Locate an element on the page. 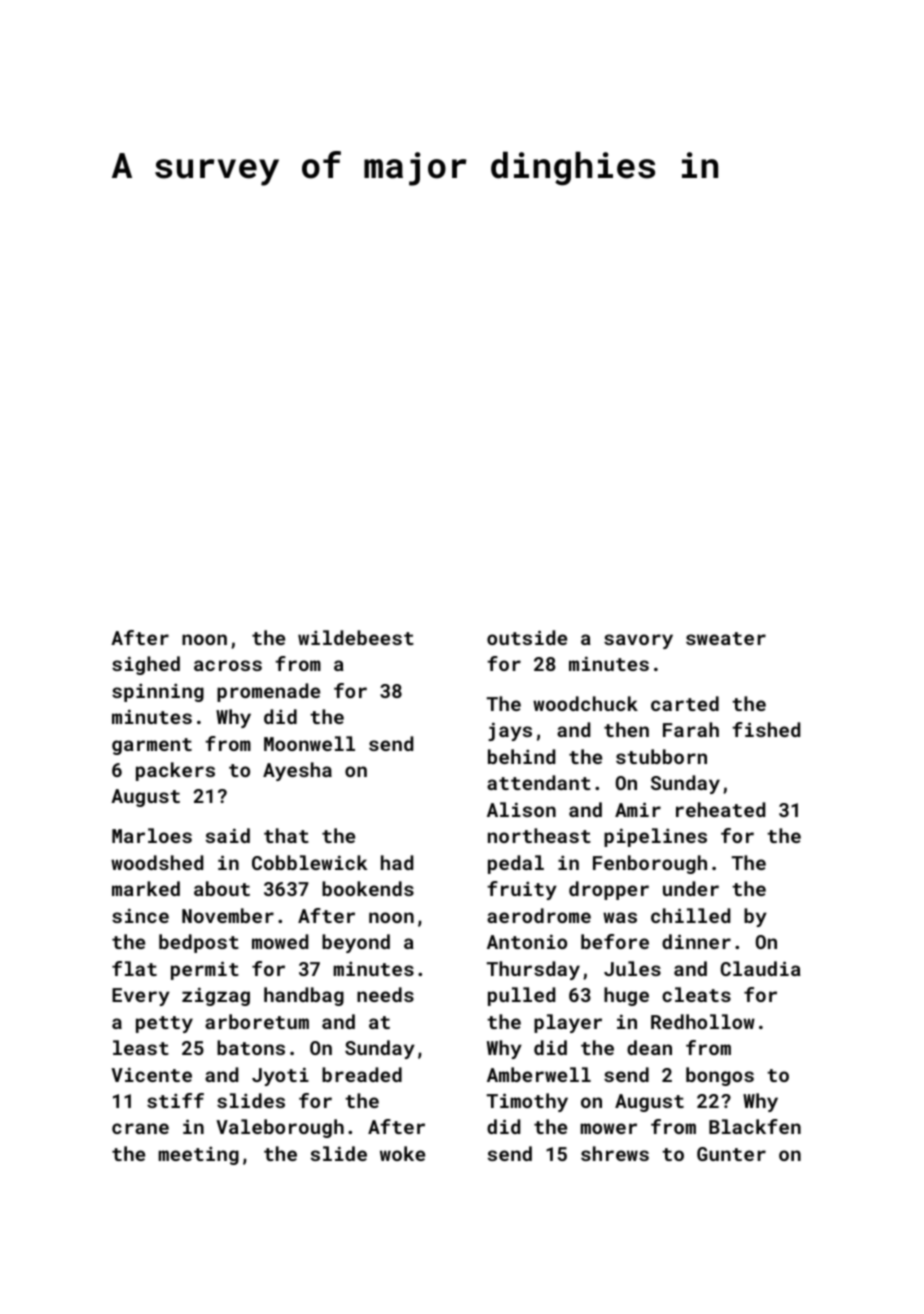  savory is located at coordinates (638, 641).
